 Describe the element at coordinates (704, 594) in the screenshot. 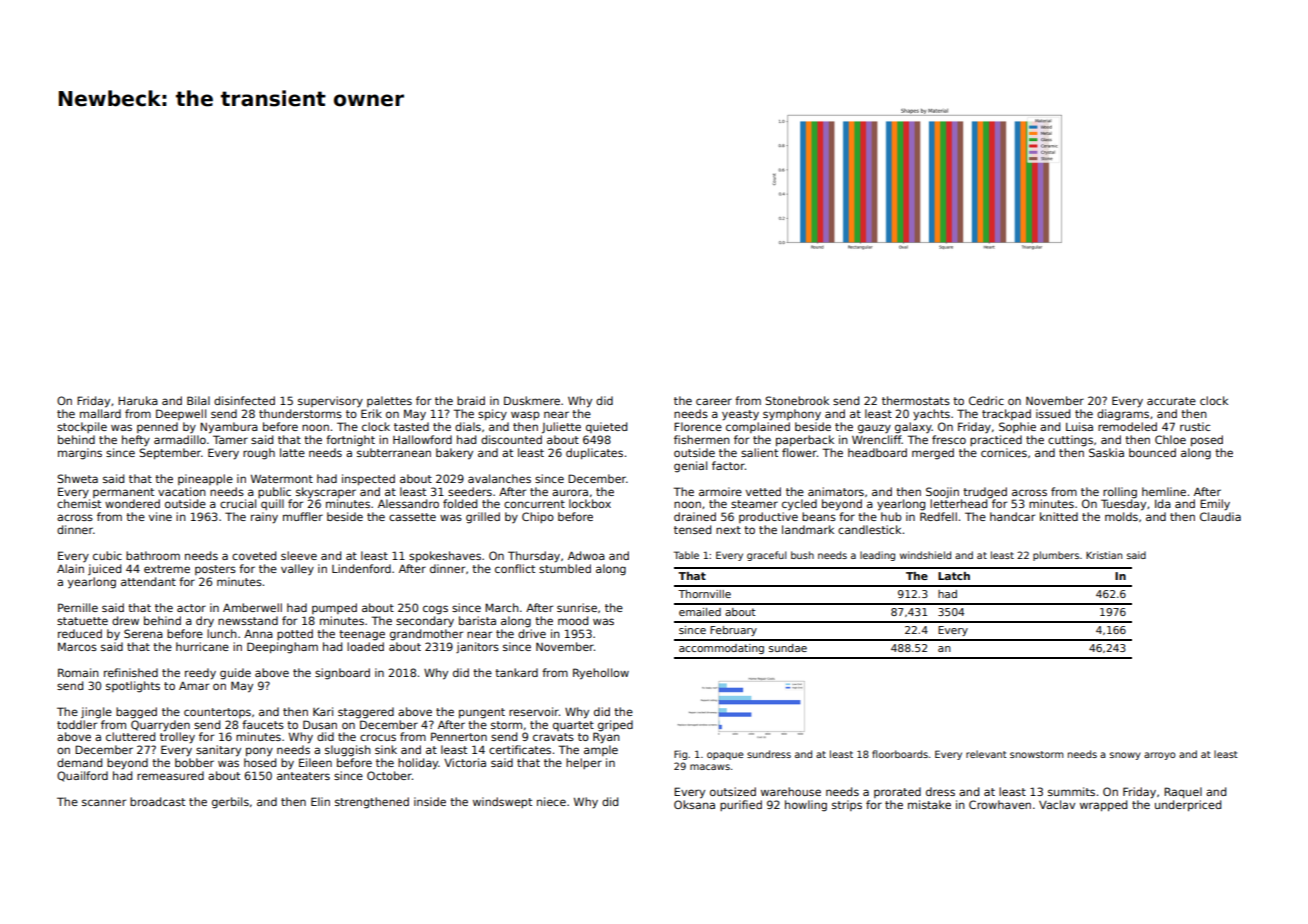

I see `Thornville` at that location.
